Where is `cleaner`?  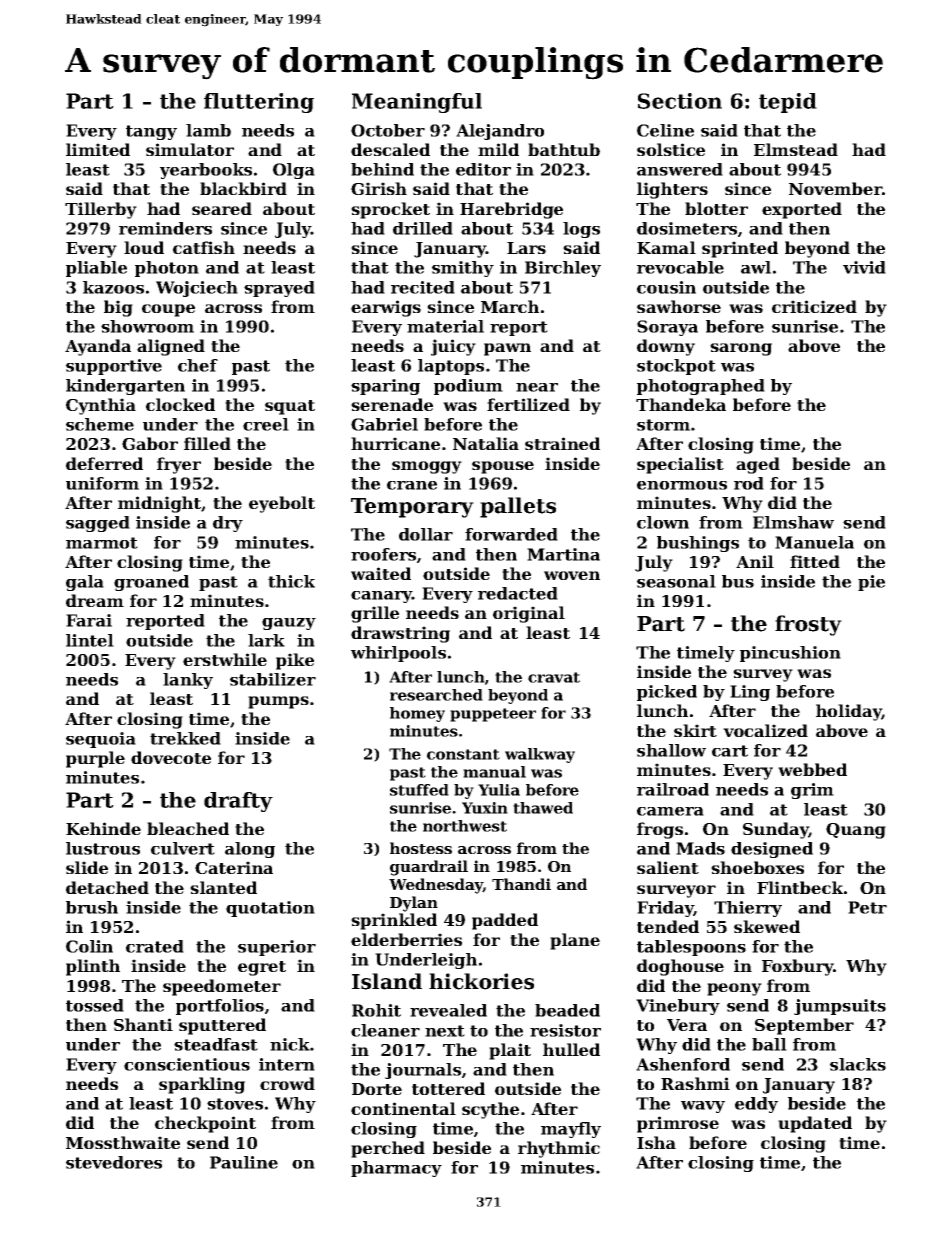 cleaner is located at coordinates (385, 1030).
